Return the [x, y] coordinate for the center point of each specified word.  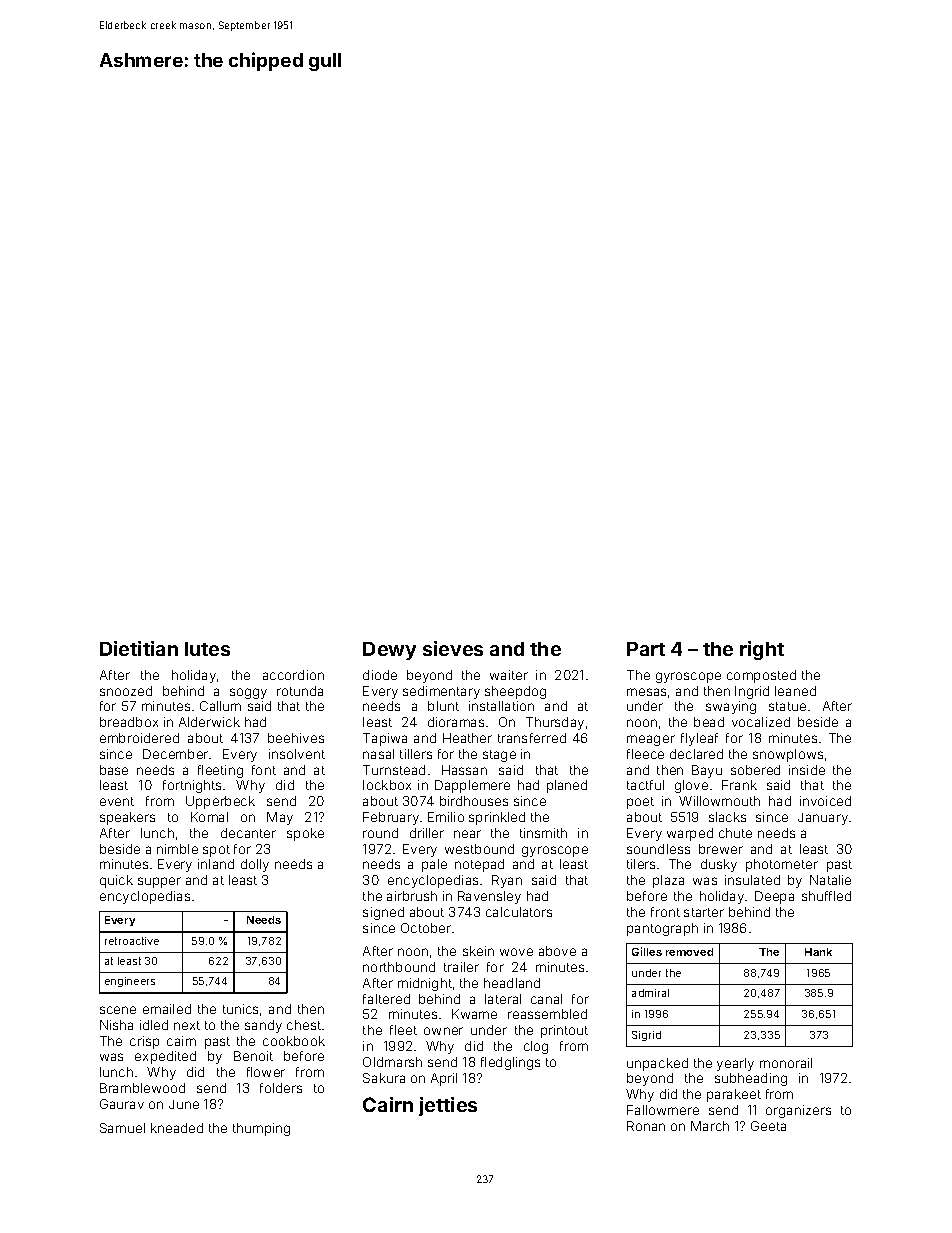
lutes [207, 649]
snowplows [788, 755]
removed [689, 952]
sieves [453, 648]
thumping [261, 1129]
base [114, 770]
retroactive [132, 941]
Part [646, 649]
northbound [399, 967]
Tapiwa [385, 739]
